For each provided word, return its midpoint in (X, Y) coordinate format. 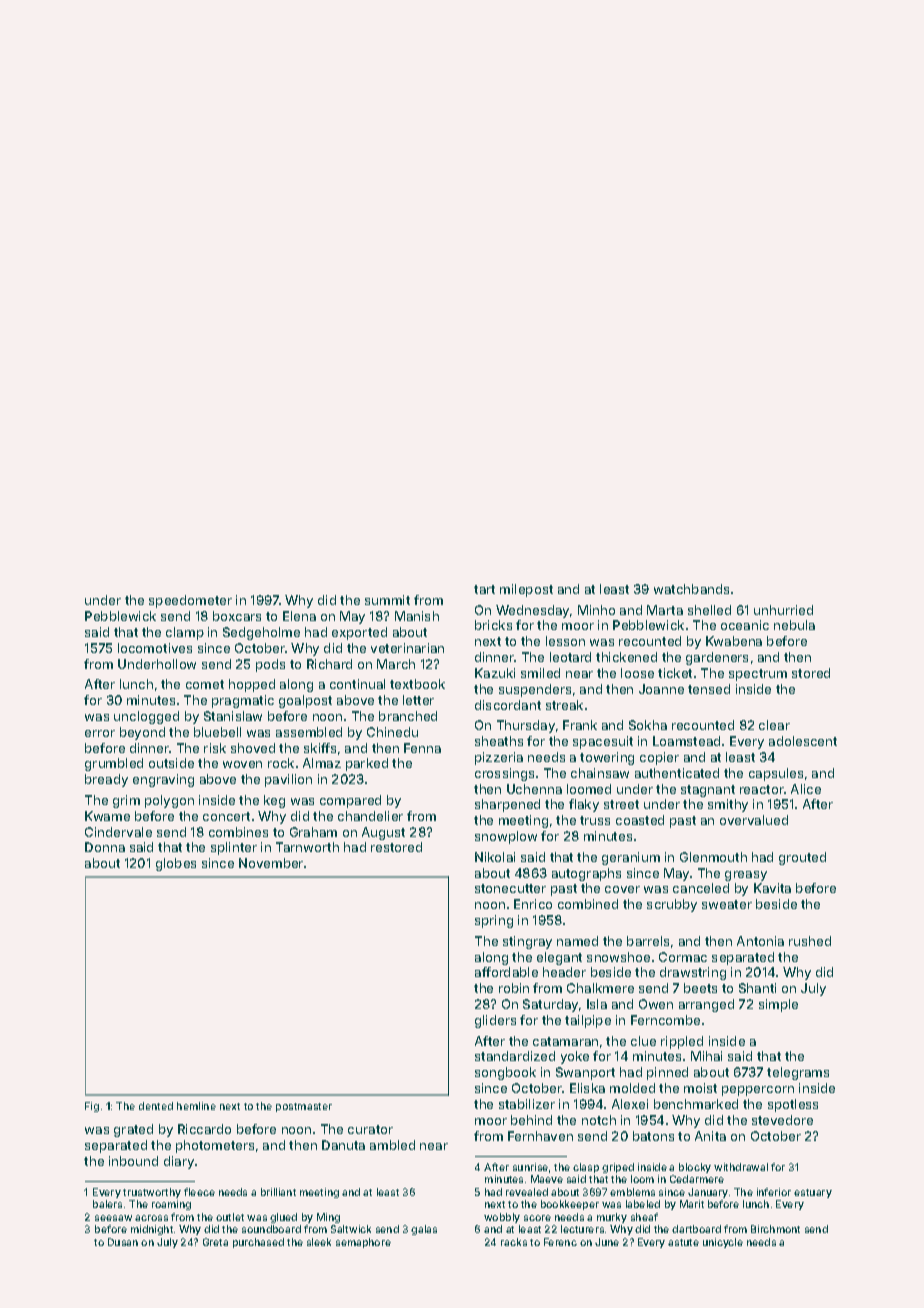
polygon (169, 801)
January (708, 1193)
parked (367, 764)
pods (270, 665)
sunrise (530, 1167)
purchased (258, 1243)
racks (514, 1242)
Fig (92, 1107)
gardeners (717, 658)
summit (387, 600)
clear (774, 725)
